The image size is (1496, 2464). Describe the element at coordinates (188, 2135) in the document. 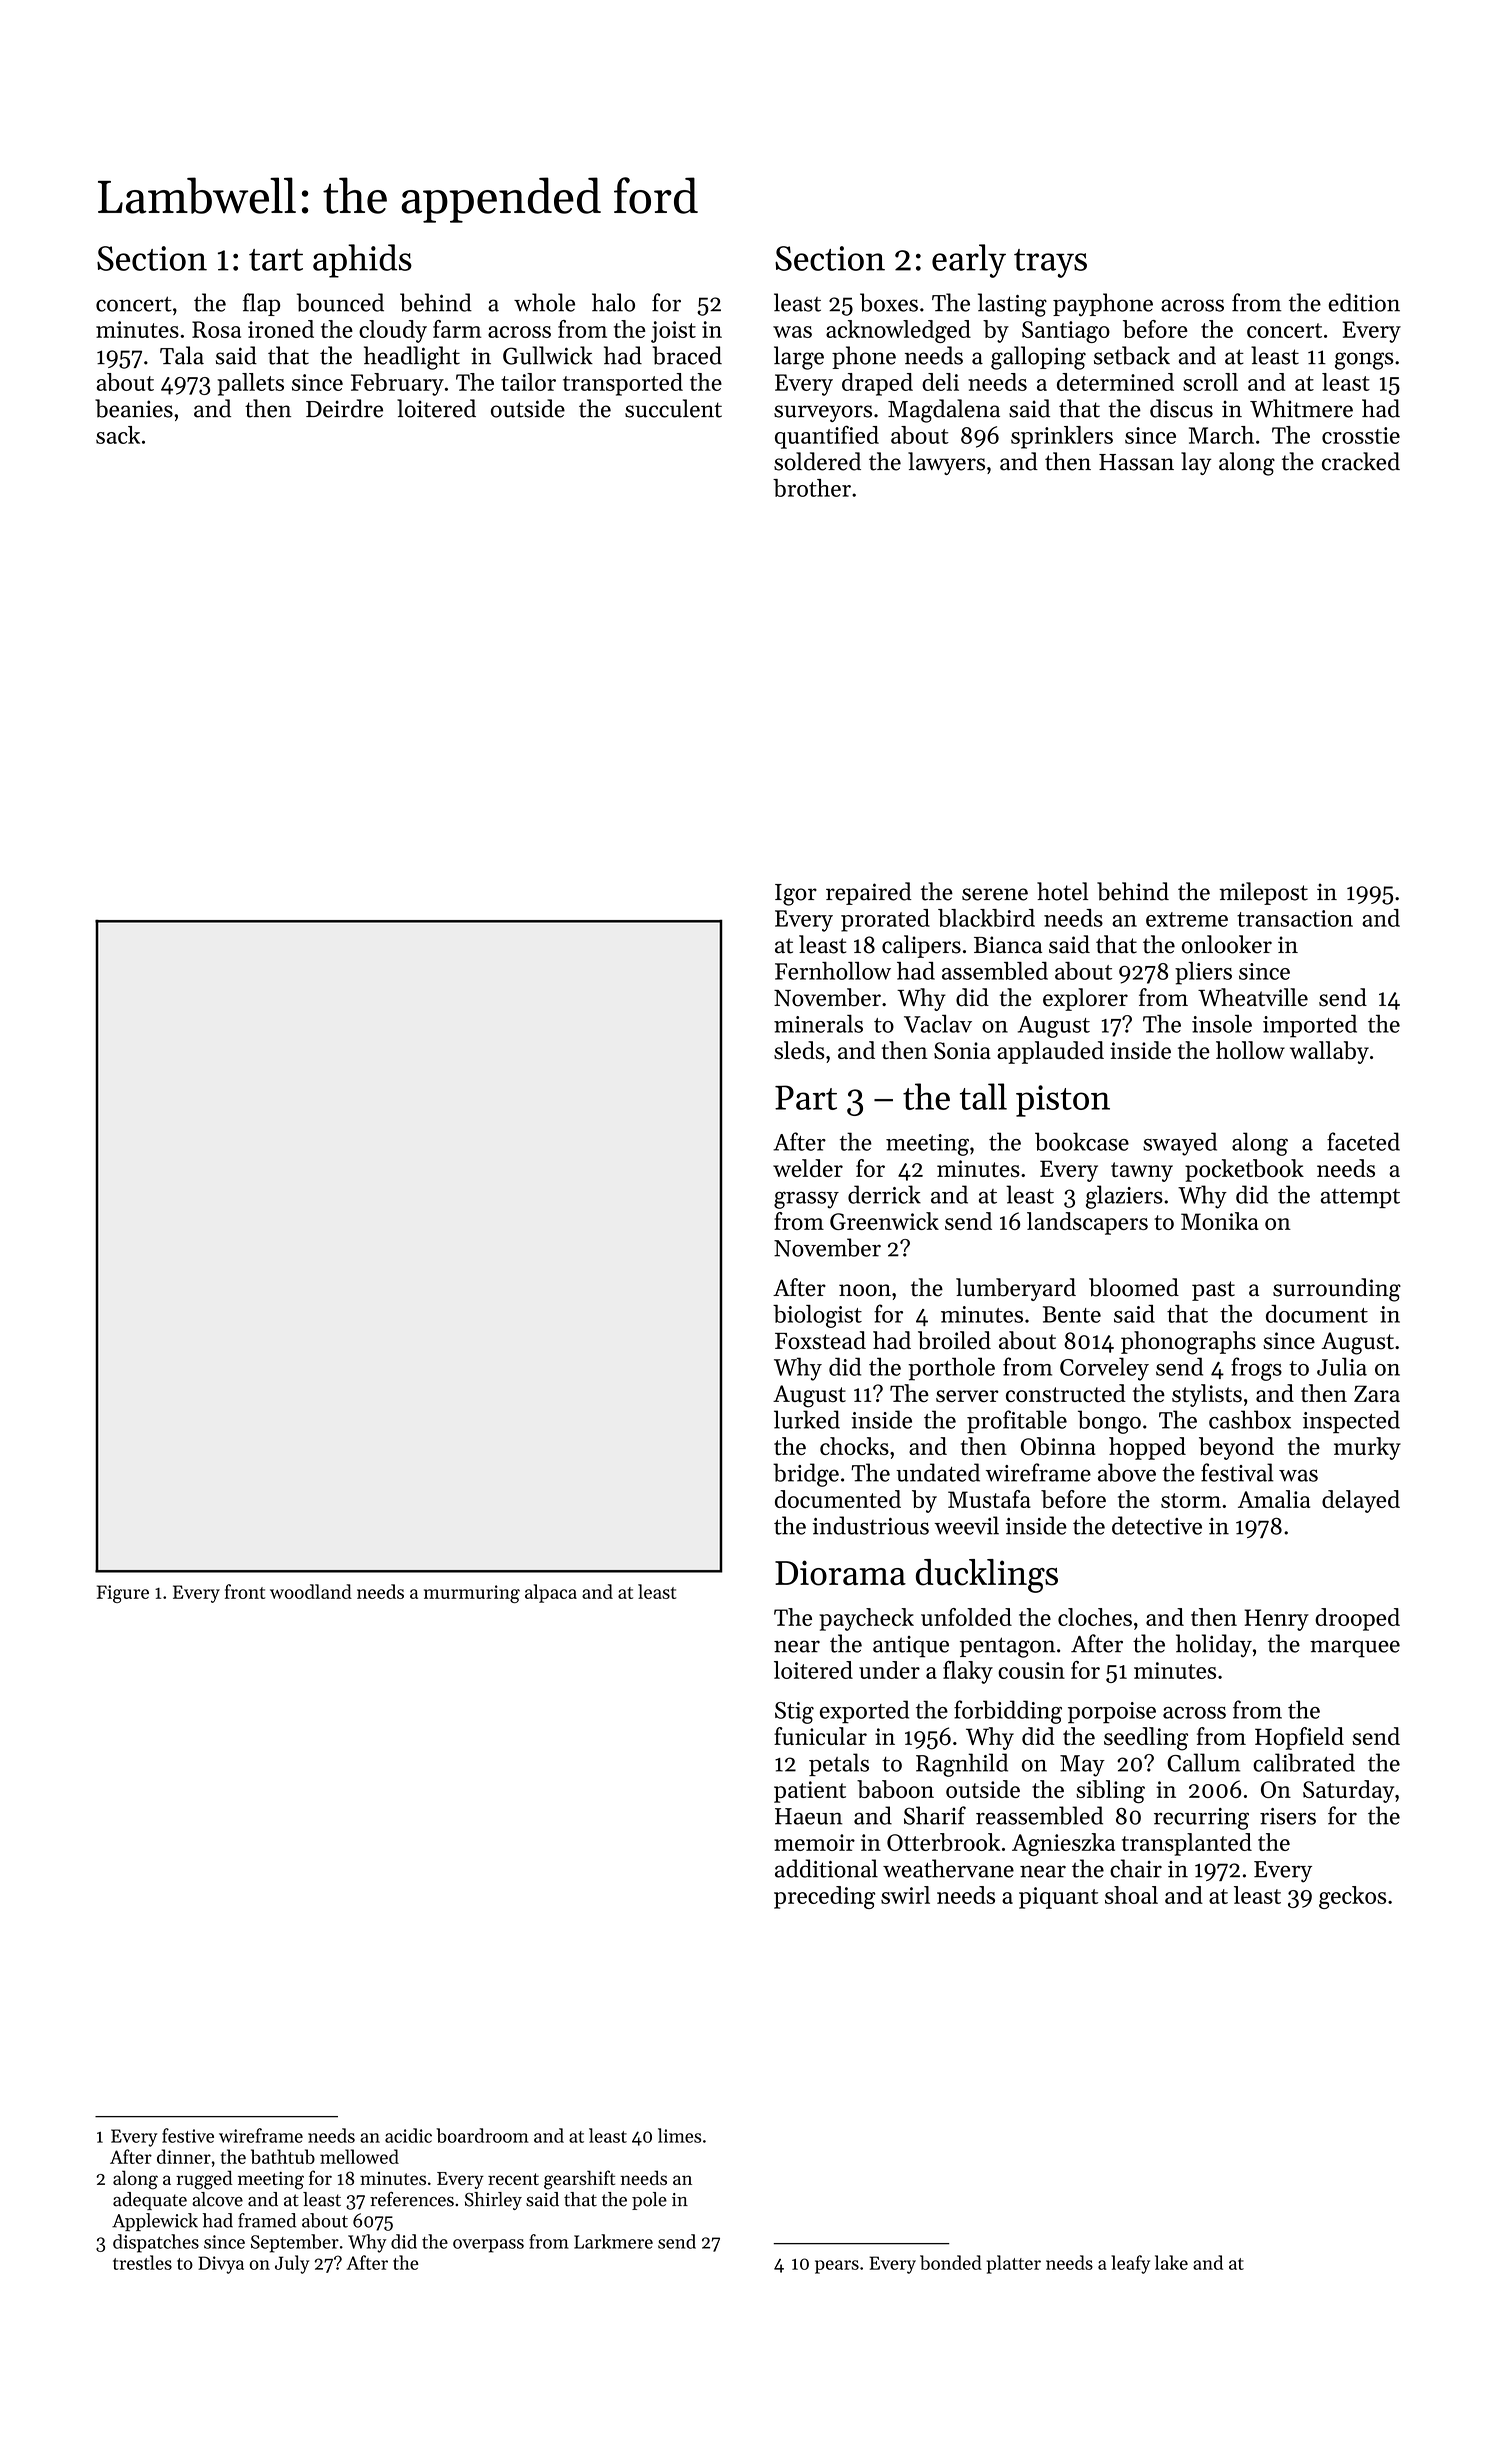

I see `festive` at that location.
